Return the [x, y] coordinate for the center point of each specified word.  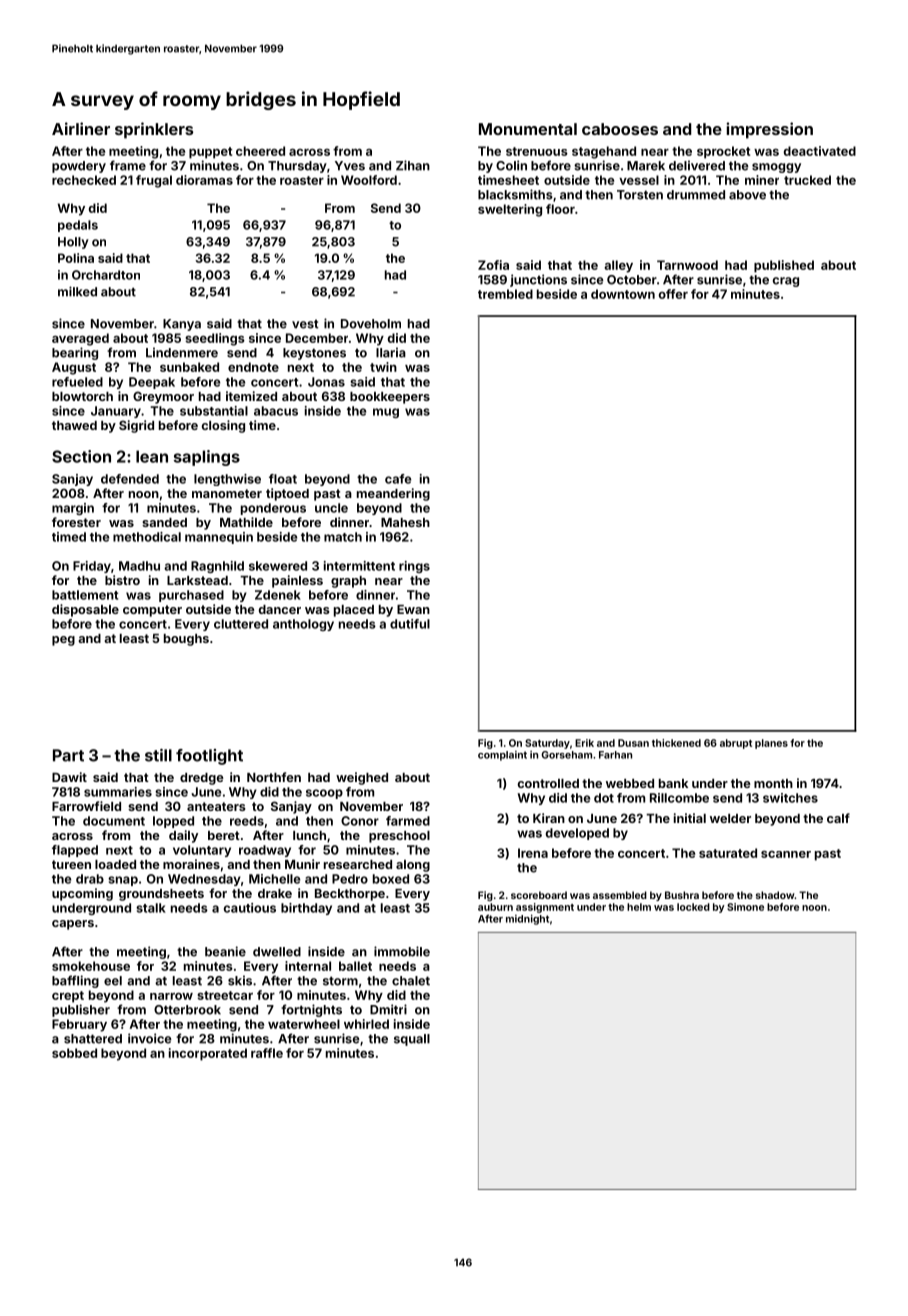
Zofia [493, 265]
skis [240, 980]
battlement [85, 595]
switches [790, 798]
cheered [260, 151]
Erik [584, 743]
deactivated [820, 151]
